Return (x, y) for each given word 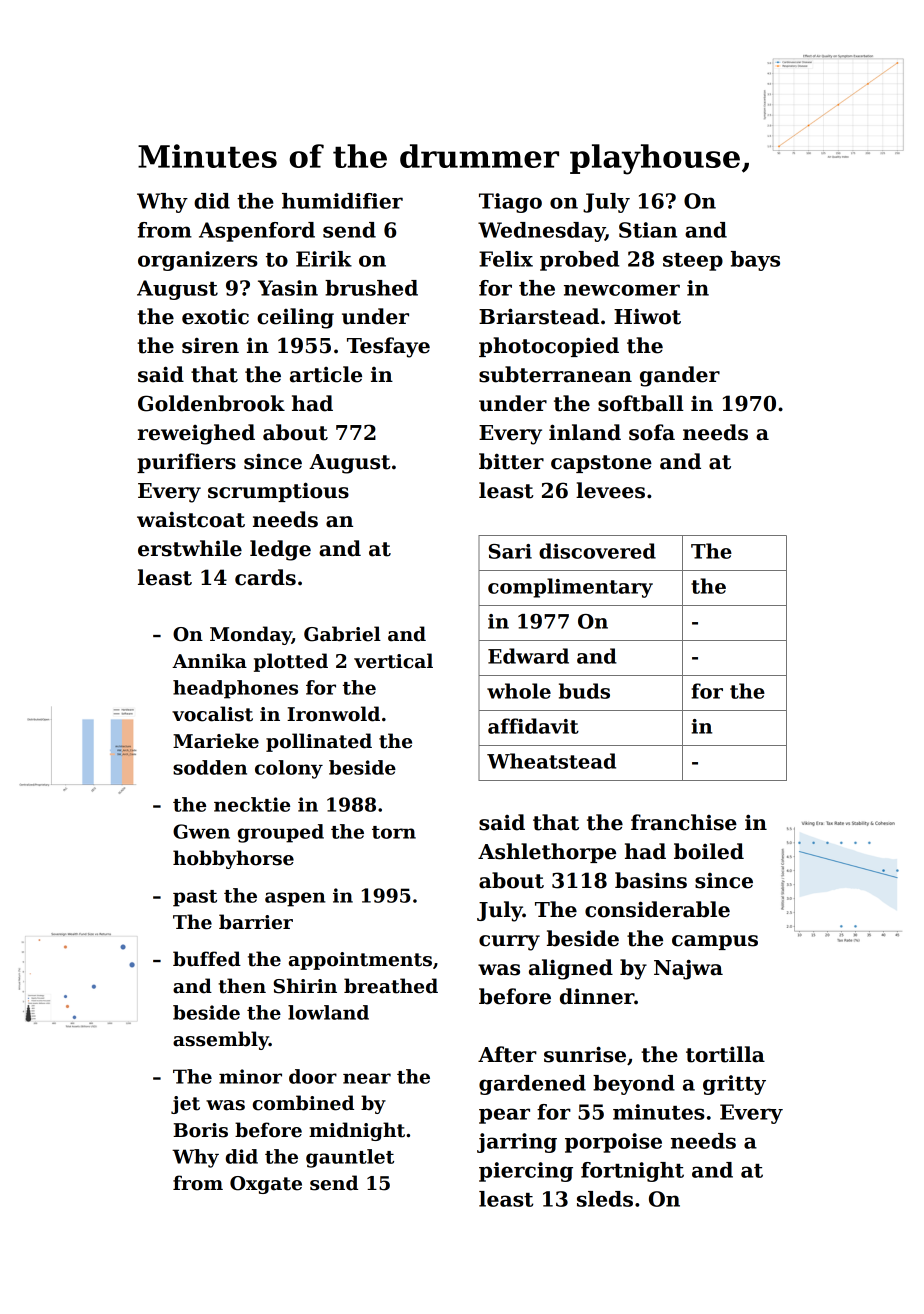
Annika (209, 661)
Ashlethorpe (547, 853)
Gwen (201, 831)
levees (610, 490)
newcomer (622, 290)
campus (715, 942)
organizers (198, 261)
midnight (357, 1131)
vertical (393, 661)
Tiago (510, 203)
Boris (200, 1130)
